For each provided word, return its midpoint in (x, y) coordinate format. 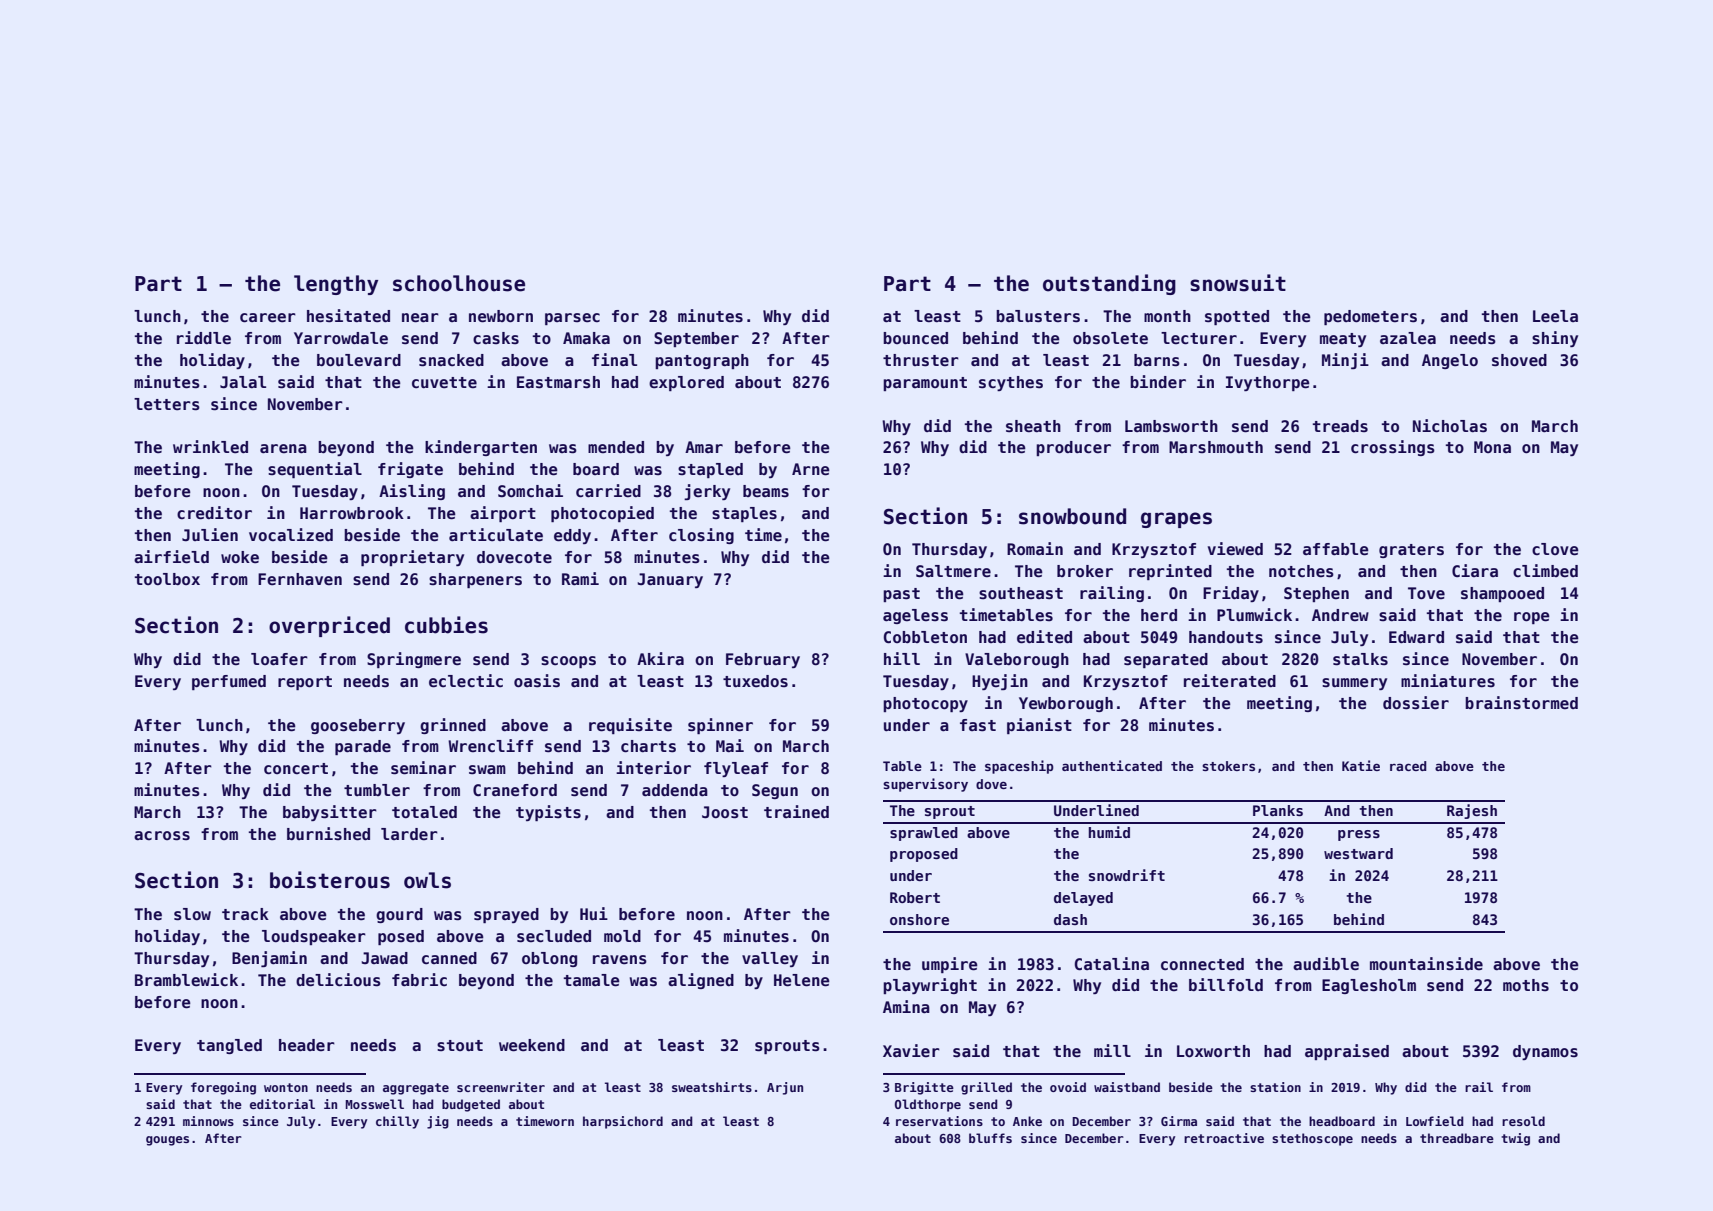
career (268, 318)
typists (548, 813)
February (763, 660)
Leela (1555, 316)
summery (1354, 684)
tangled (229, 1046)
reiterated (1230, 681)
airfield (171, 557)
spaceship (1019, 767)
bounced (915, 338)
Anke (1027, 1121)
